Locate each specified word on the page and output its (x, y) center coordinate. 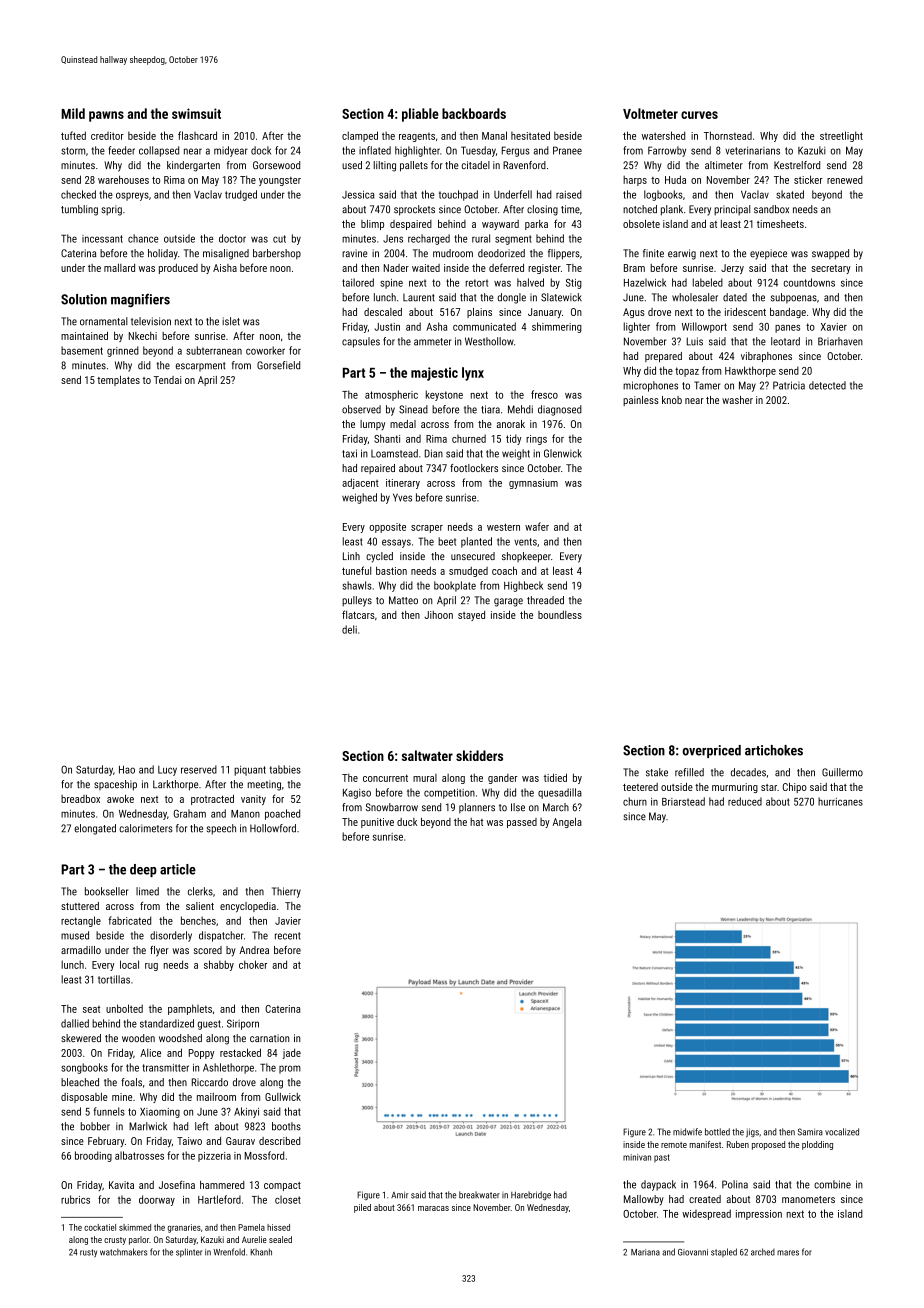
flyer (159, 951)
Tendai (167, 380)
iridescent (745, 312)
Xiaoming (160, 1113)
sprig (112, 210)
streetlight (841, 136)
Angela (567, 822)
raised (569, 194)
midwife (687, 1132)
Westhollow (489, 341)
